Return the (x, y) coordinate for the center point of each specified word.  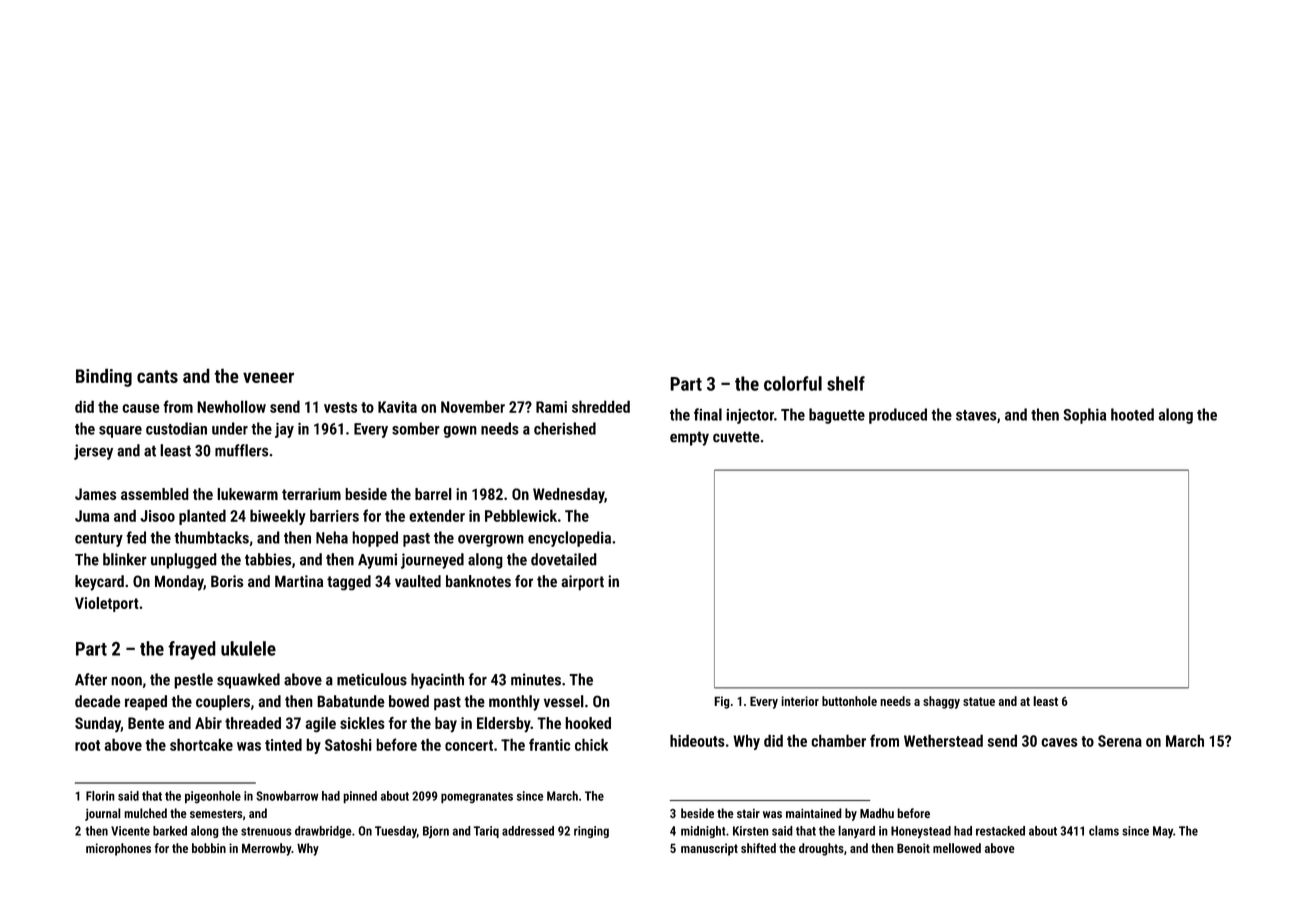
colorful (793, 383)
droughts (821, 849)
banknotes (478, 581)
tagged (349, 582)
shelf (846, 383)
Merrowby (266, 849)
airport (582, 583)
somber (416, 428)
